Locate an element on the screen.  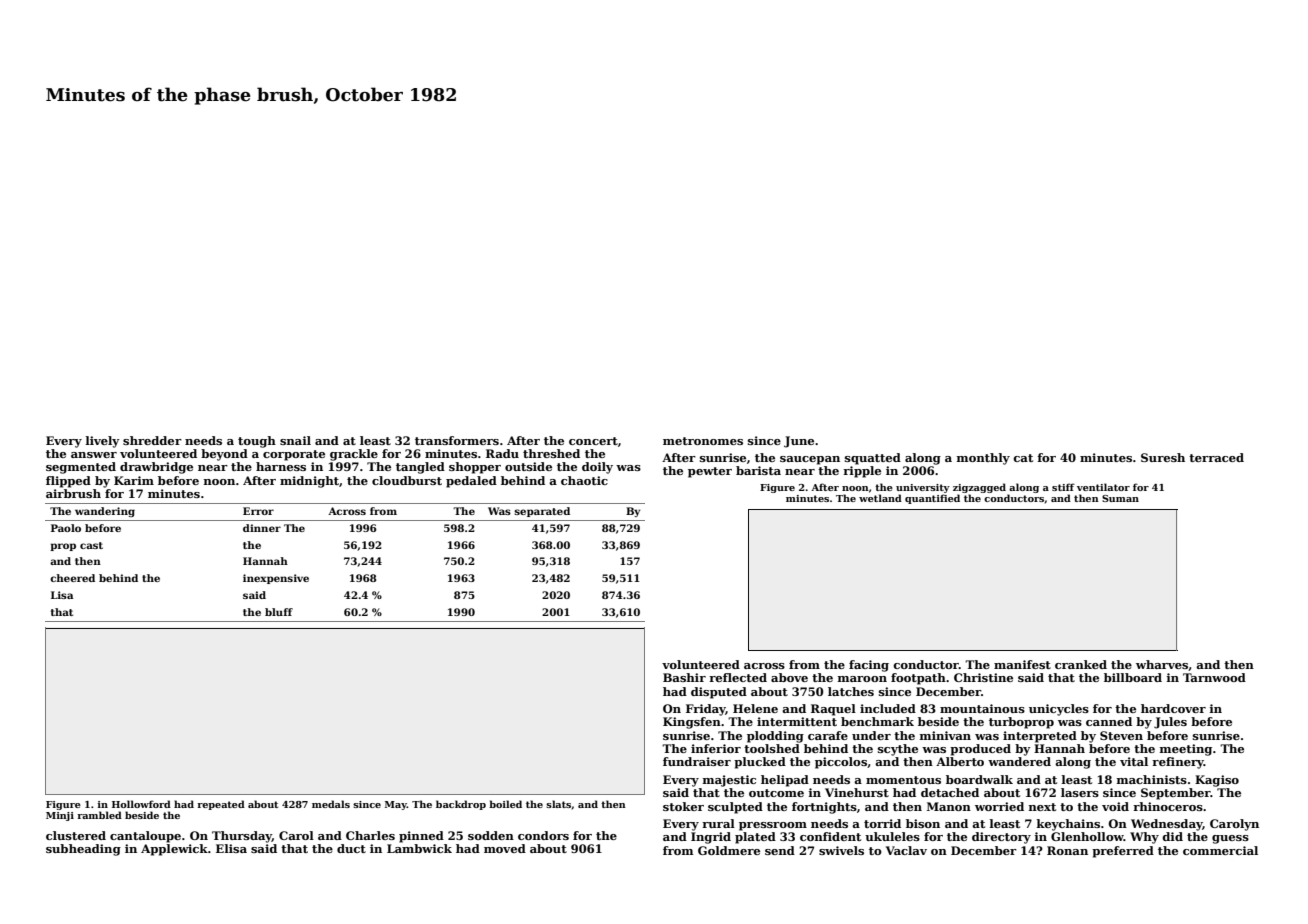
Alberto is located at coordinates (960, 761).
